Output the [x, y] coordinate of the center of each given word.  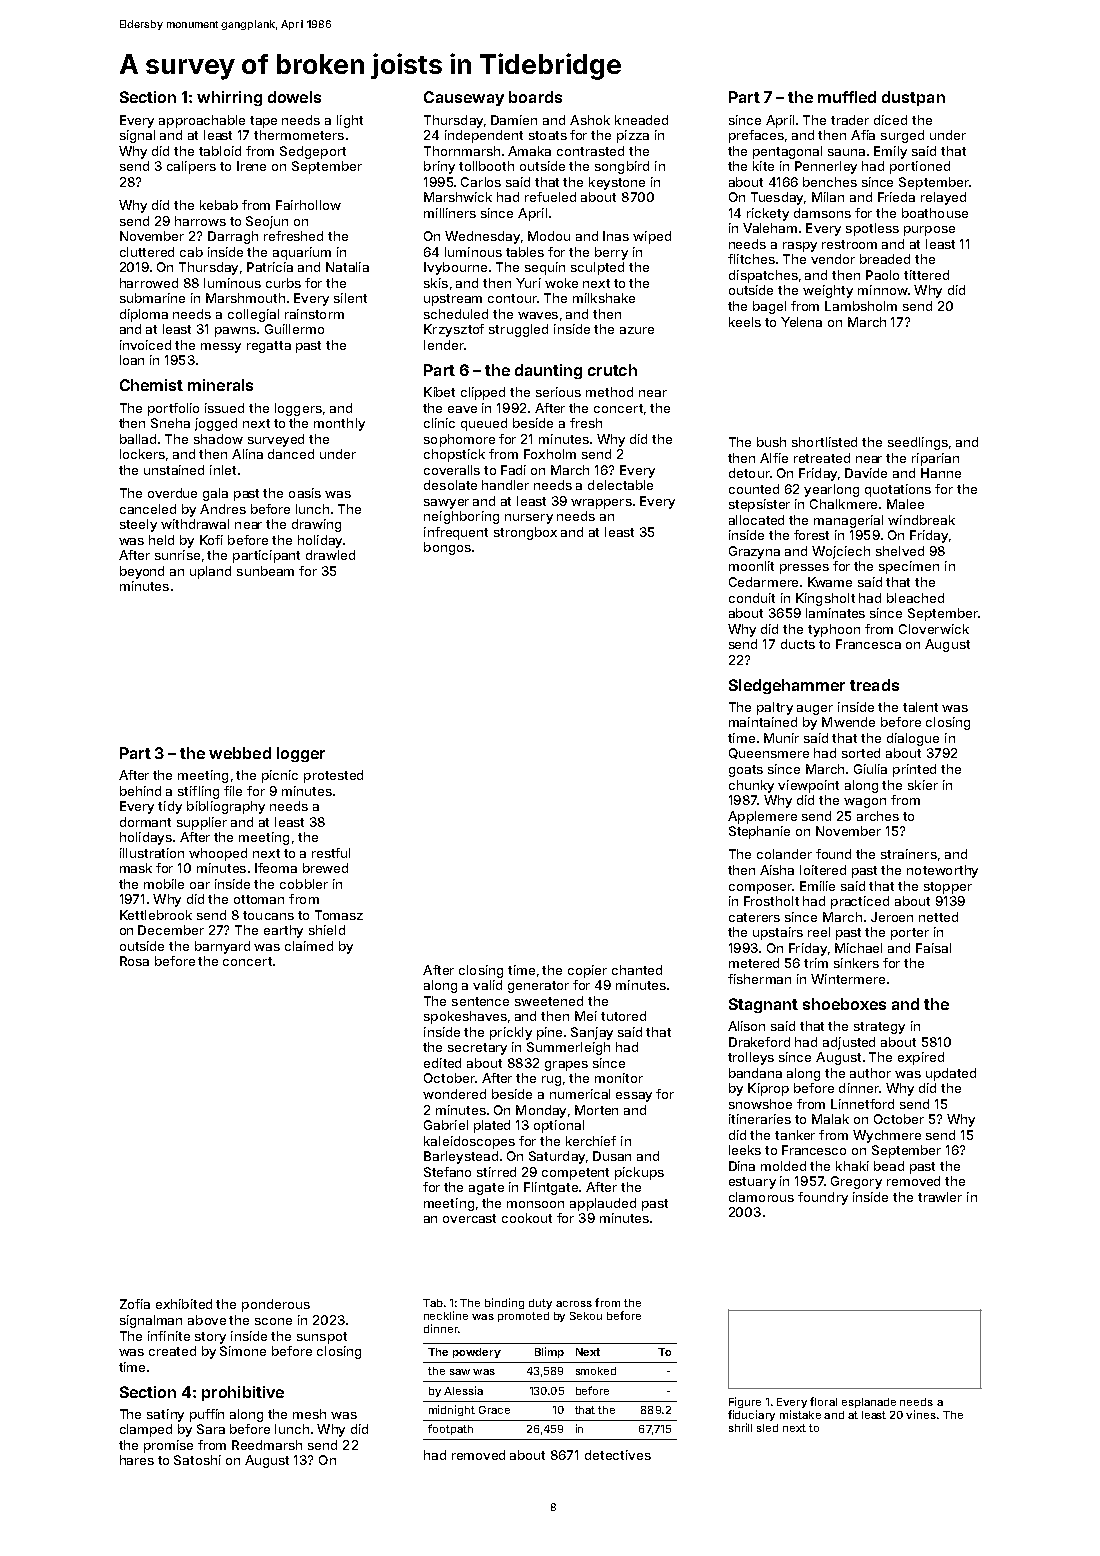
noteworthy [942, 871]
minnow [883, 290]
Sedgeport [313, 152]
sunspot [322, 1338]
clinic [439, 423]
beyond [142, 572]
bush [771, 442]
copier [587, 971]
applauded [603, 1204]
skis [436, 283]
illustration [152, 853]
